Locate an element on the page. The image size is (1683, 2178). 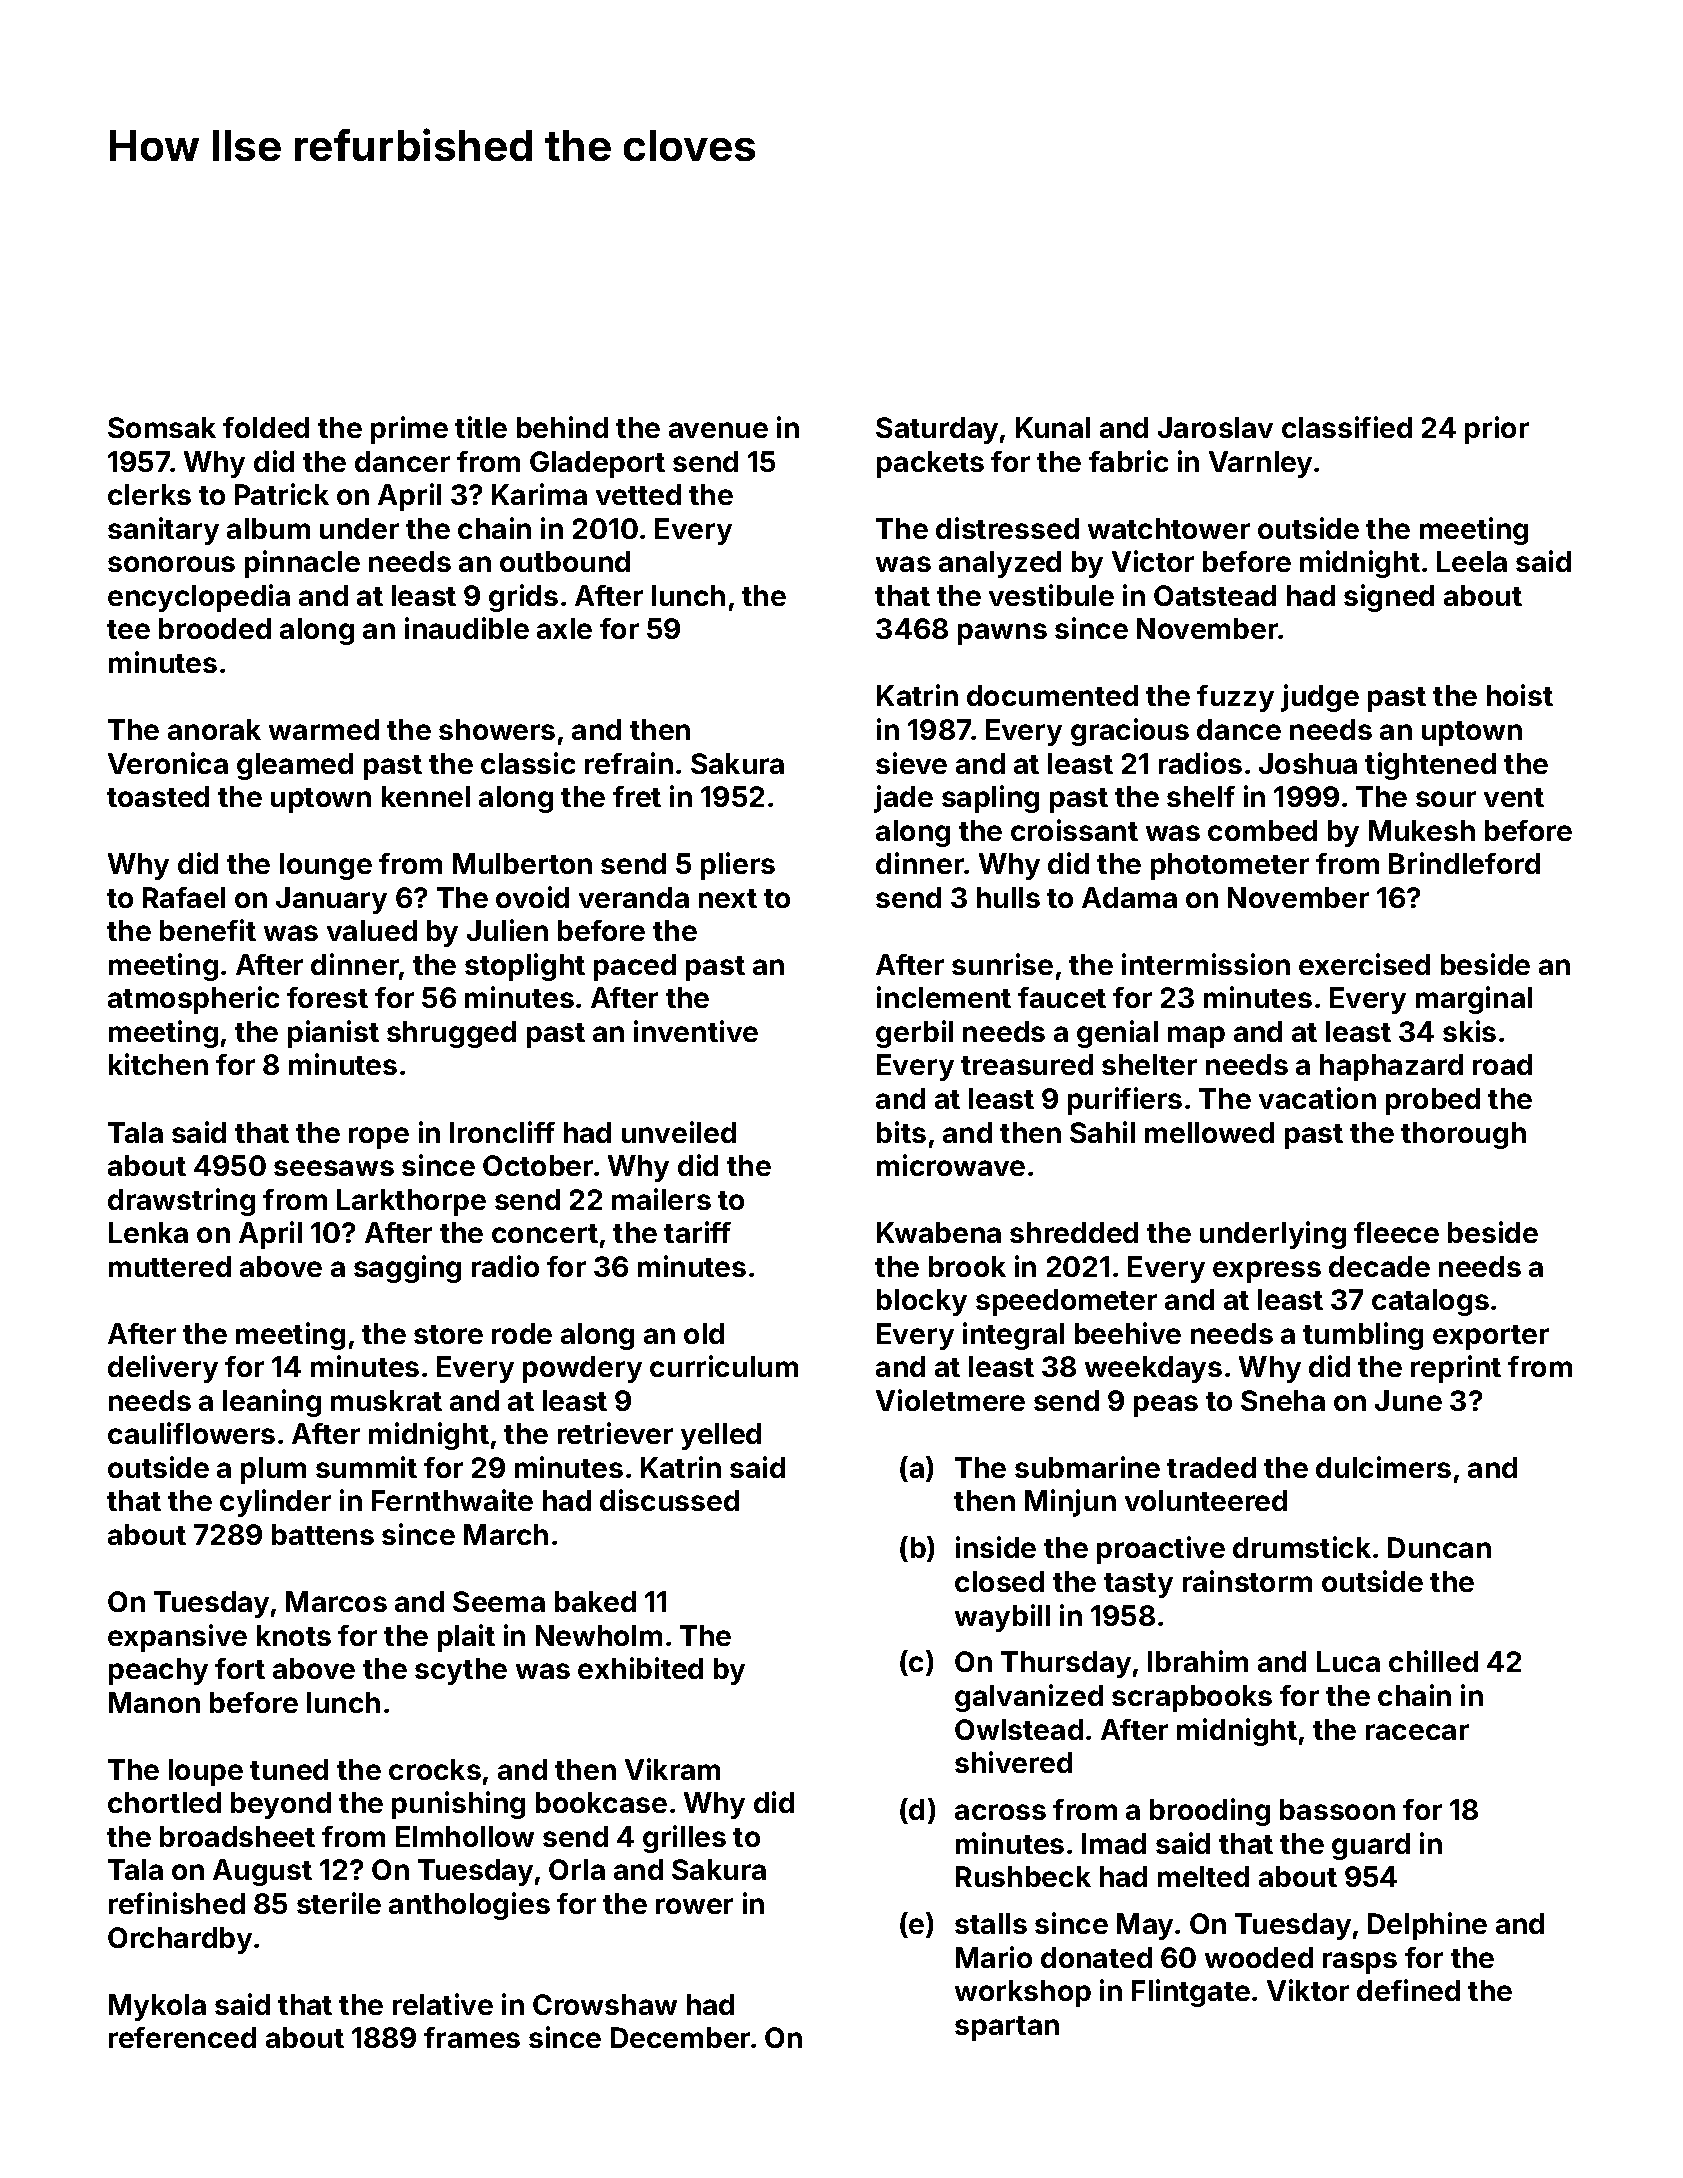
kennel is located at coordinates (426, 796).
